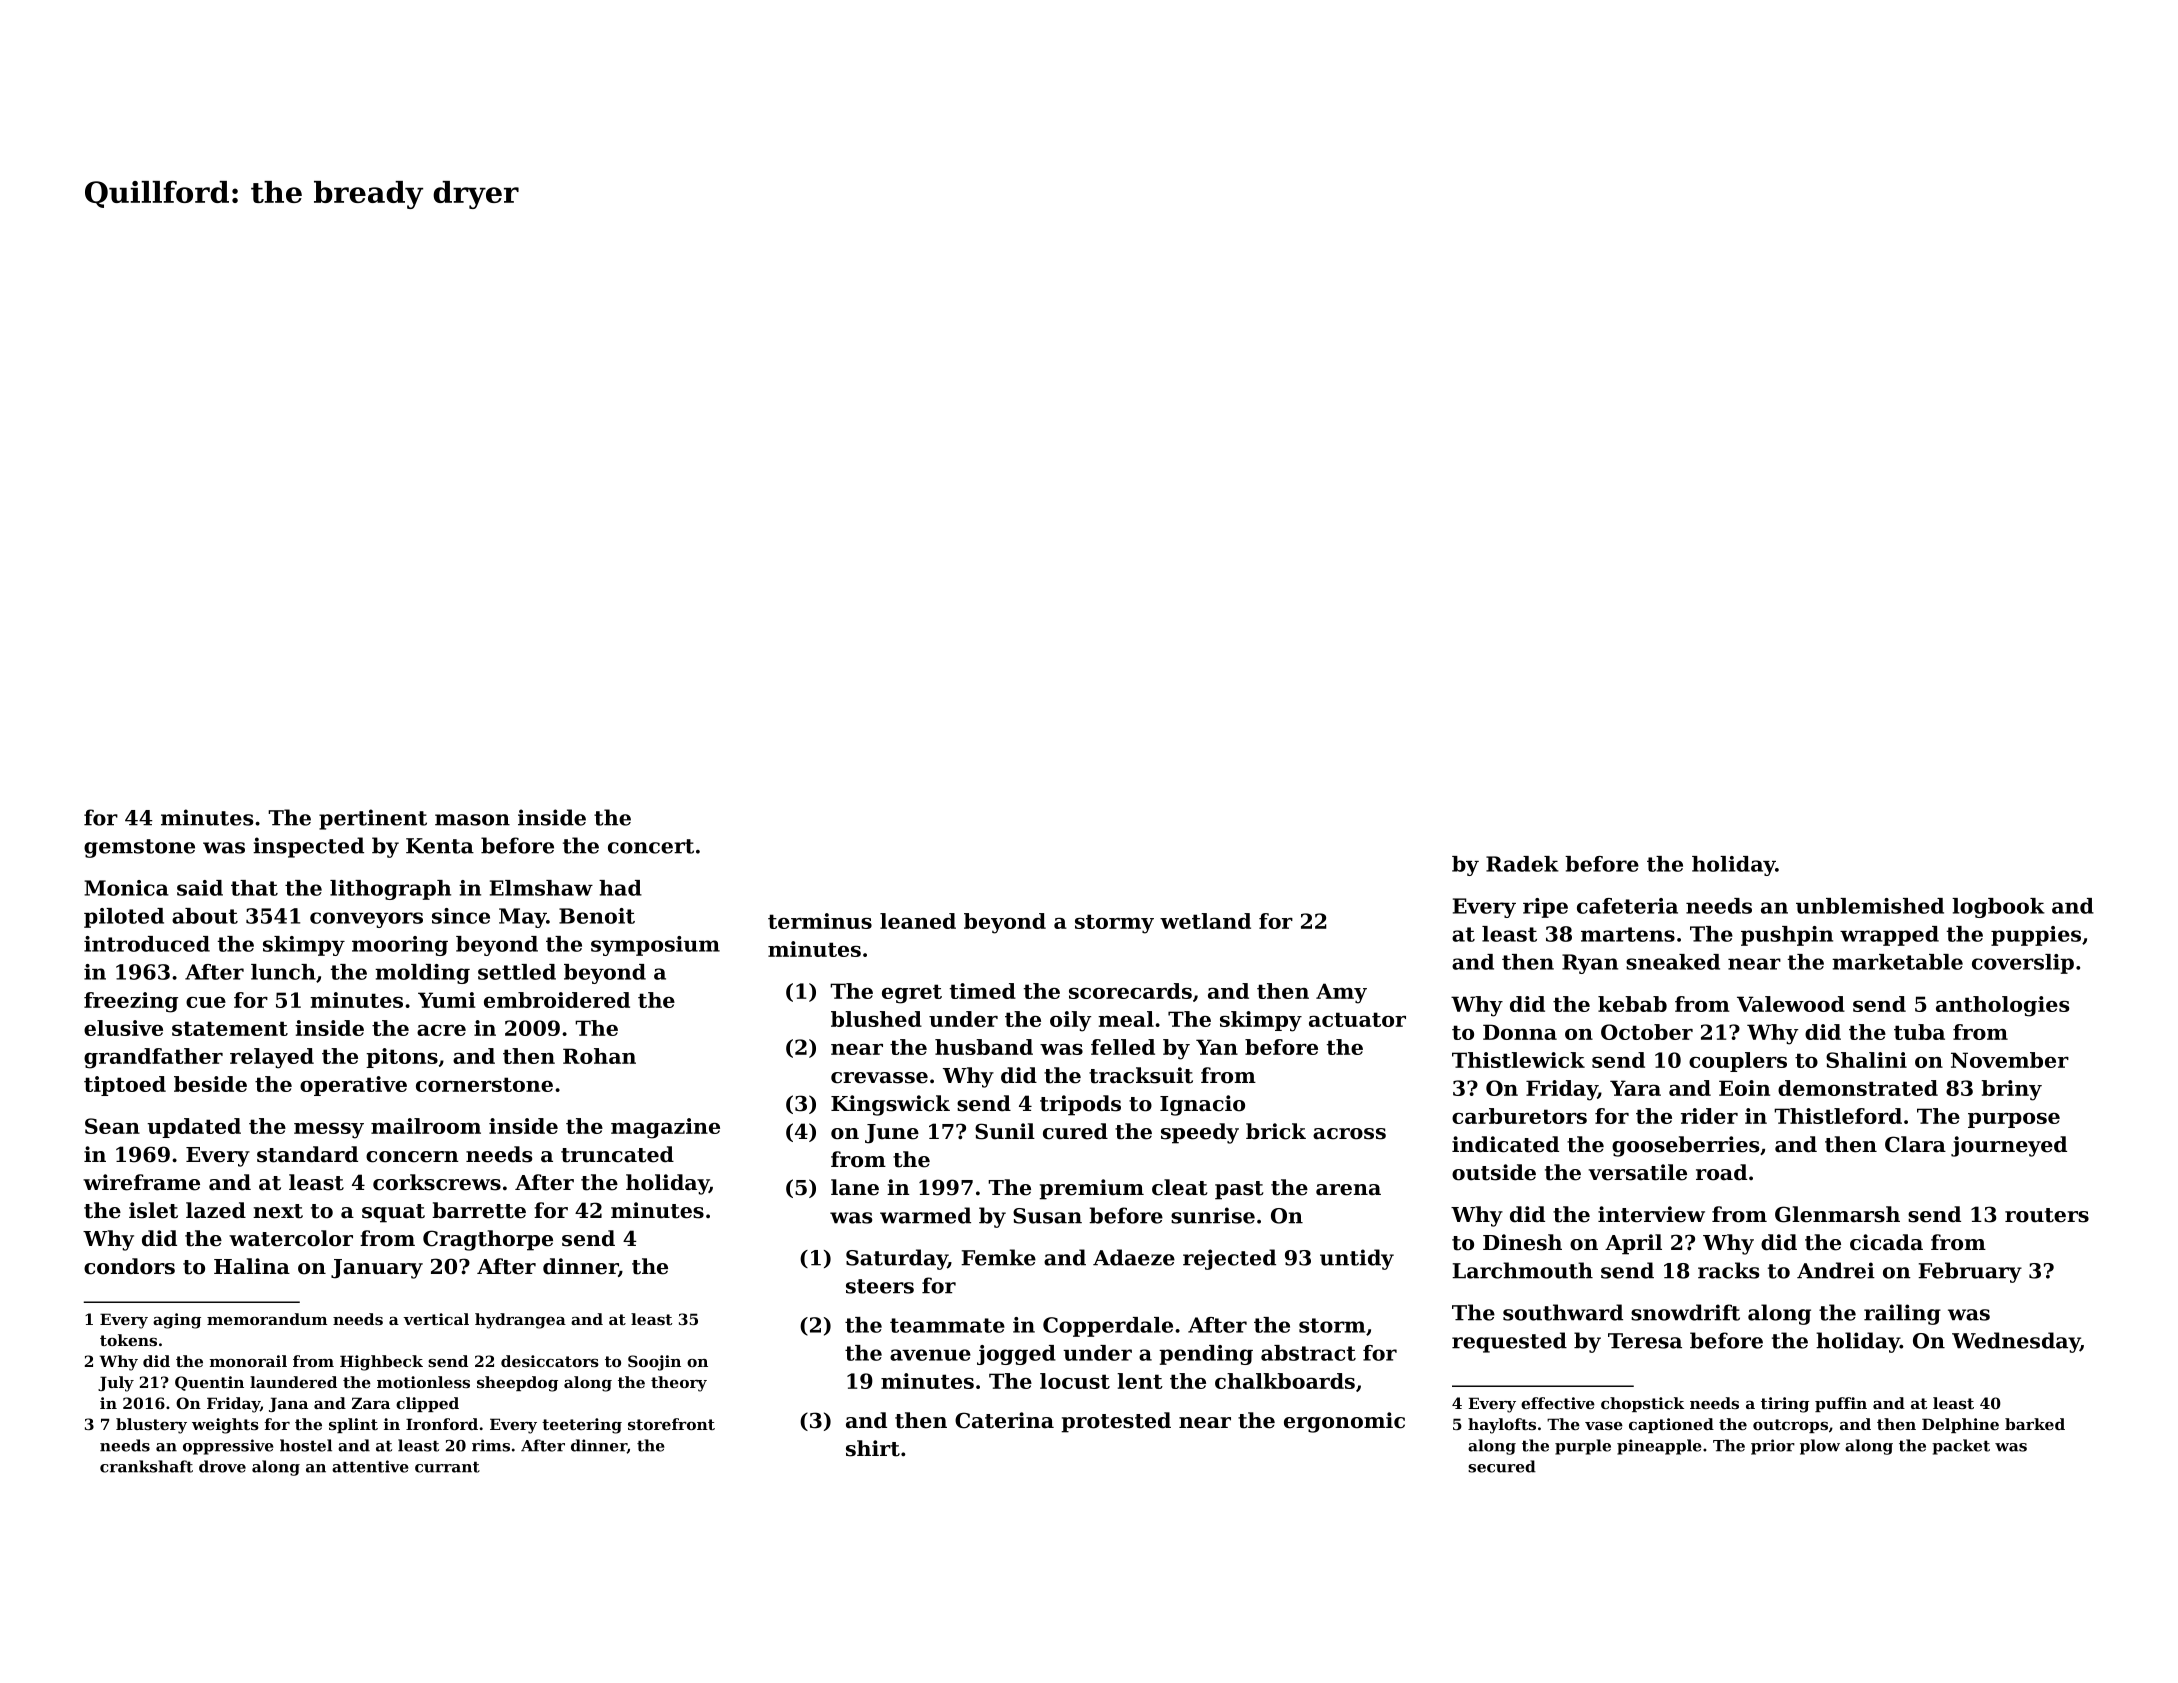  Describe the element at coordinates (390, 890) in the document. I see `lithograph` at that location.
